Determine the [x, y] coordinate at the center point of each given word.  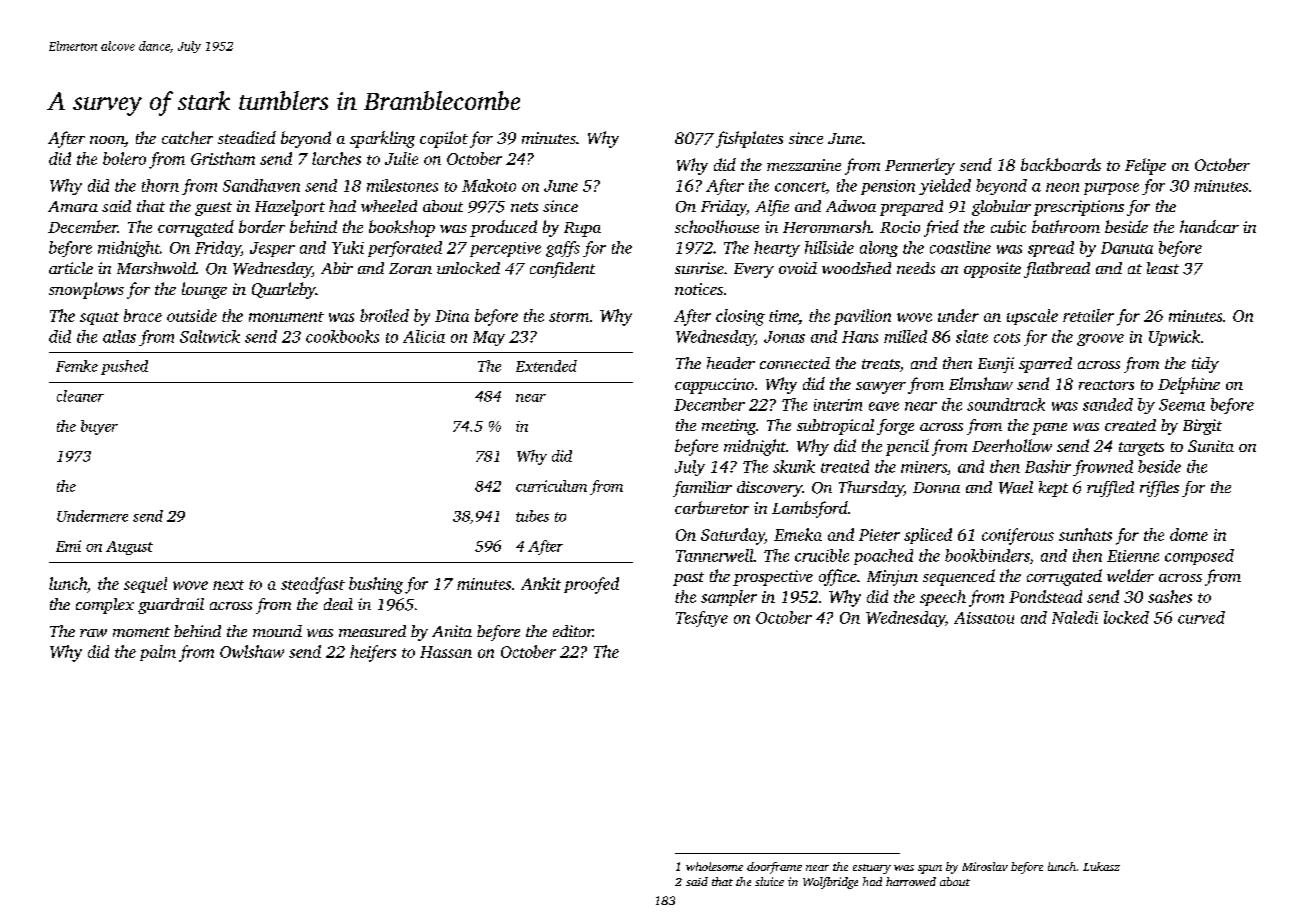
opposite [992, 270]
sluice [769, 881]
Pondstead [1045, 596]
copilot [444, 139]
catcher [187, 137]
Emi [68, 546]
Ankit [541, 583]
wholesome [714, 866]
